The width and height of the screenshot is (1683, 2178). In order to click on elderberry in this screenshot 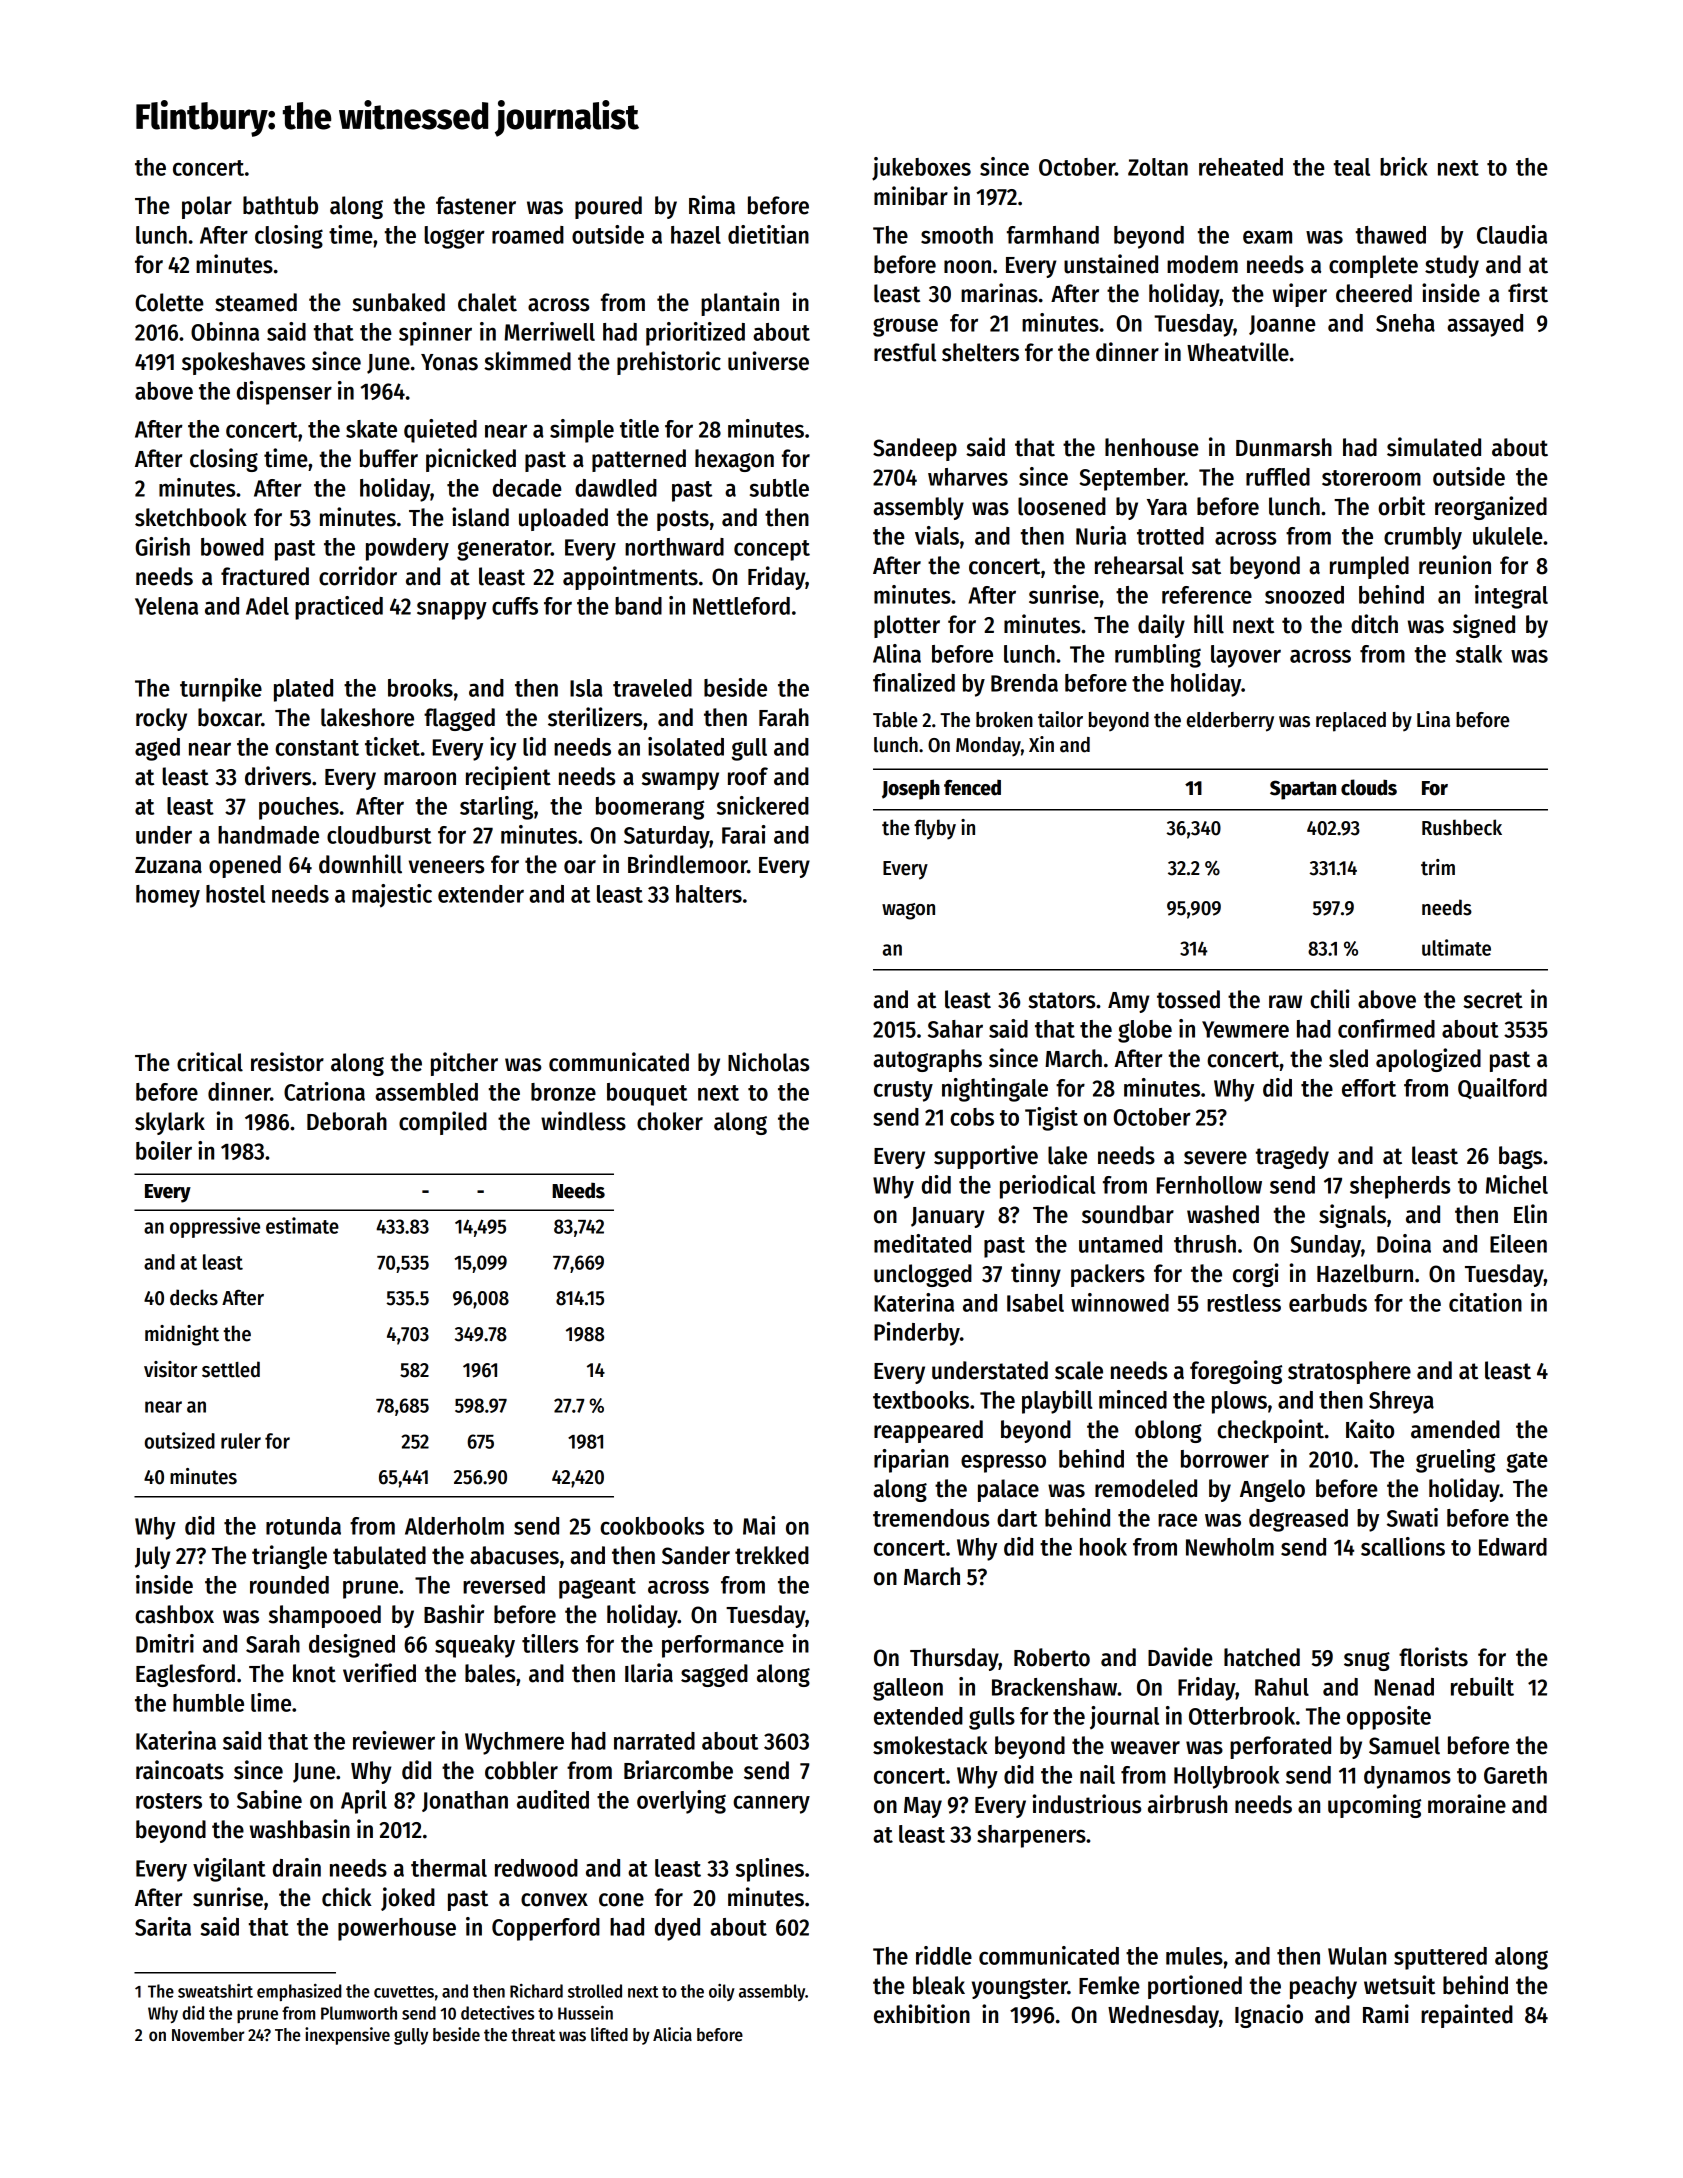, I will do `click(1230, 722)`.
